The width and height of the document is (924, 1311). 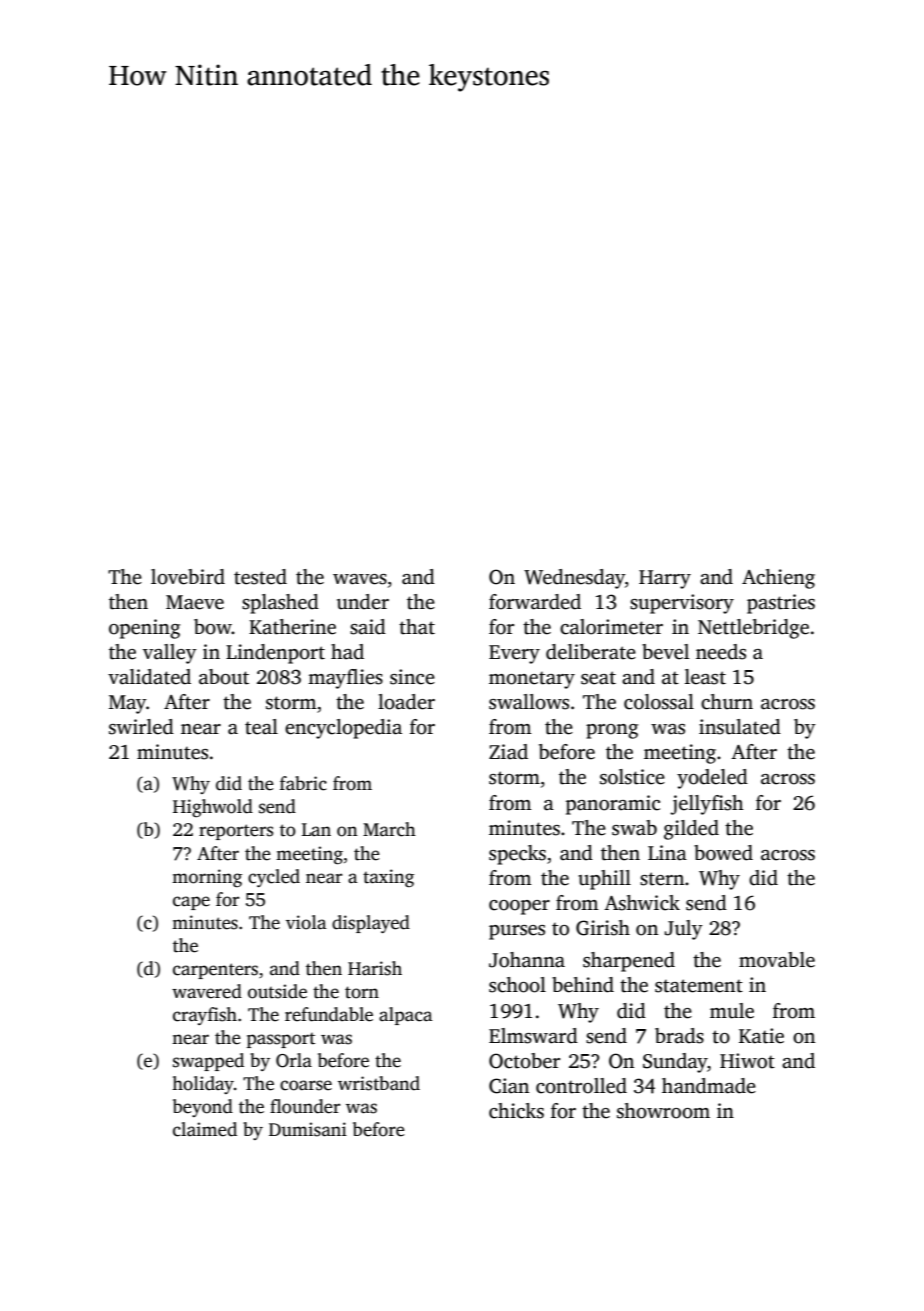 What do you see at coordinates (533, 1036) in the document?
I see `Elmsward` at bounding box center [533, 1036].
